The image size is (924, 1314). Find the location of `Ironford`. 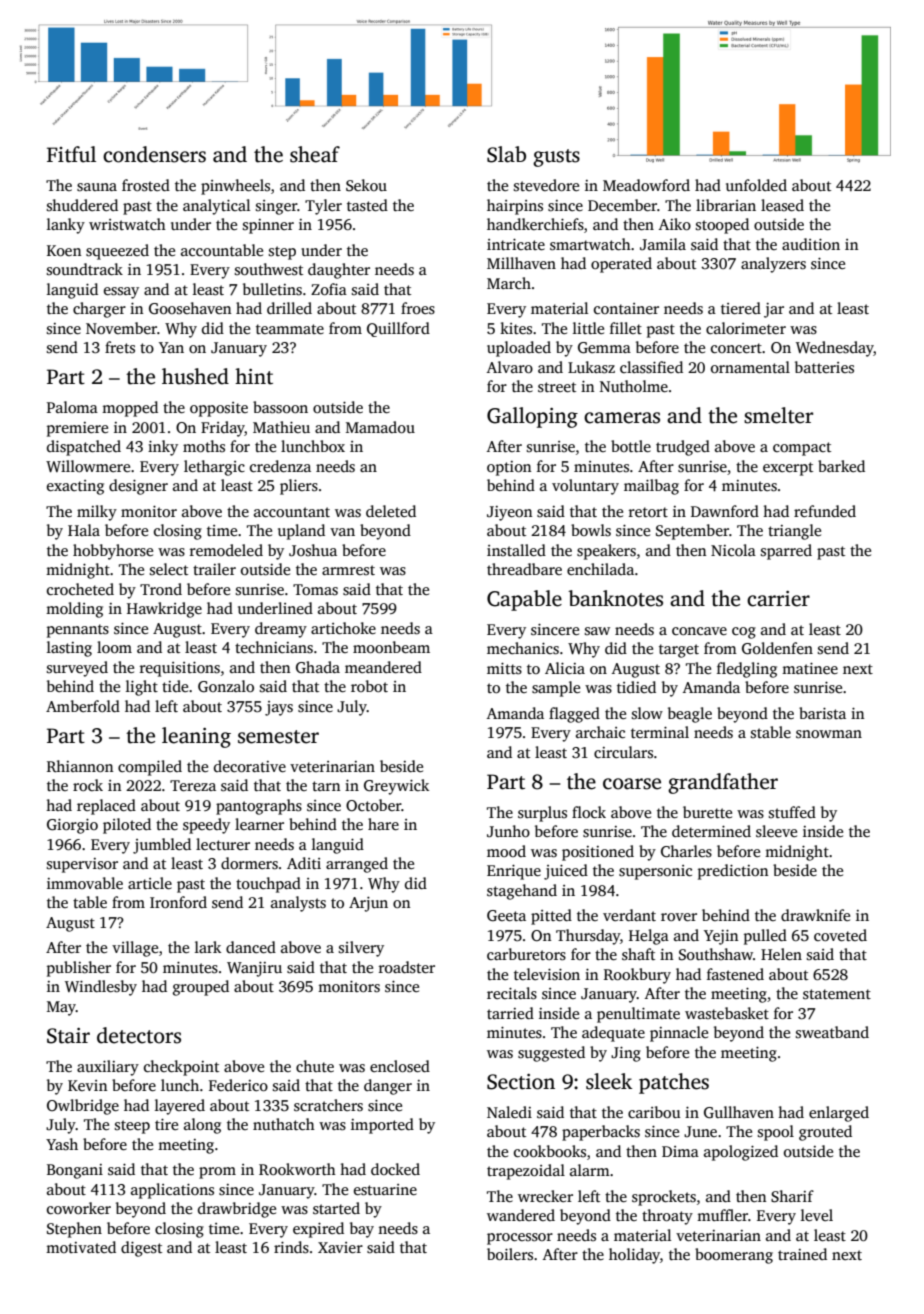

Ironford is located at coordinates (178, 902).
